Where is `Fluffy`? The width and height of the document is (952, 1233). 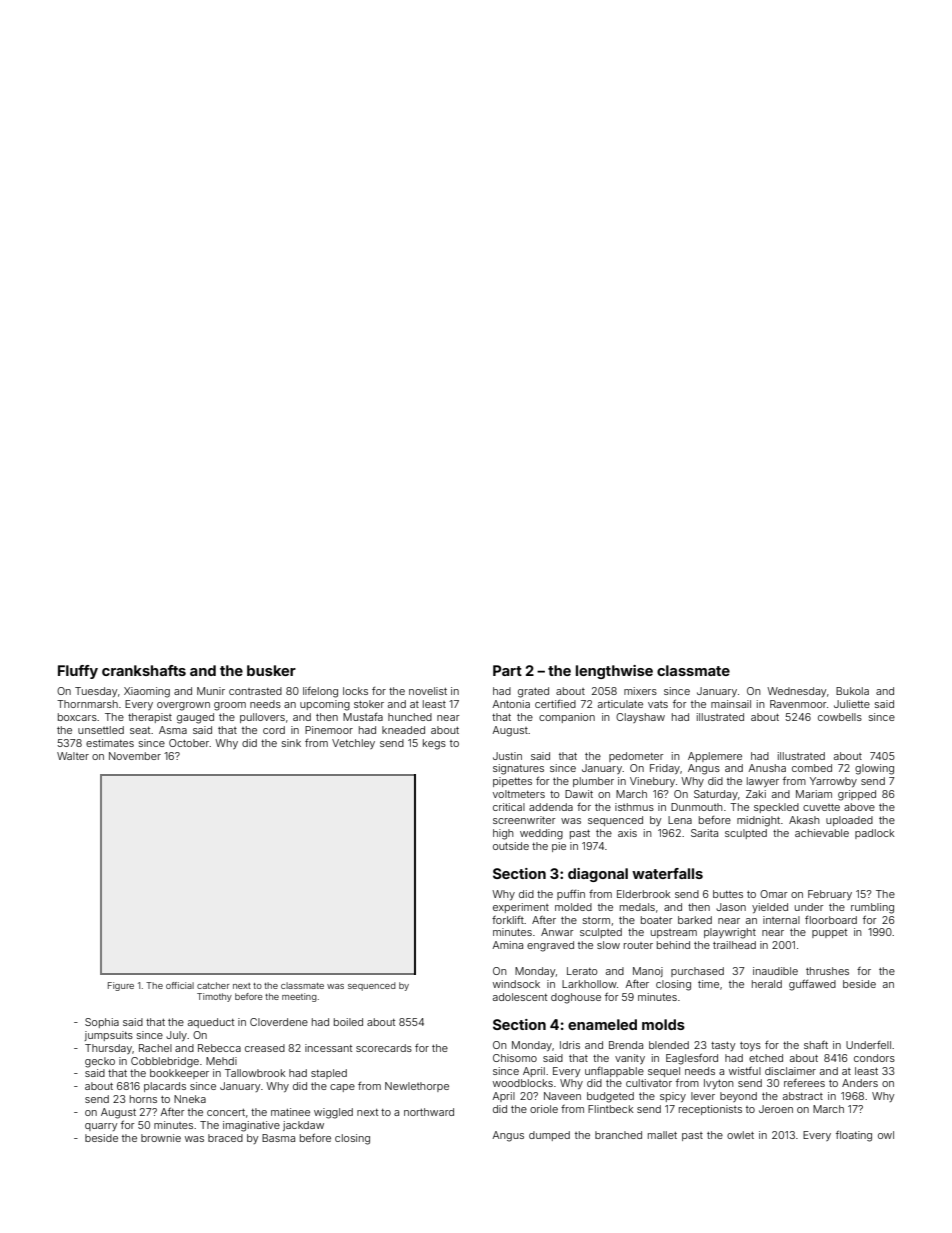 Fluffy is located at coordinates (78, 672).
